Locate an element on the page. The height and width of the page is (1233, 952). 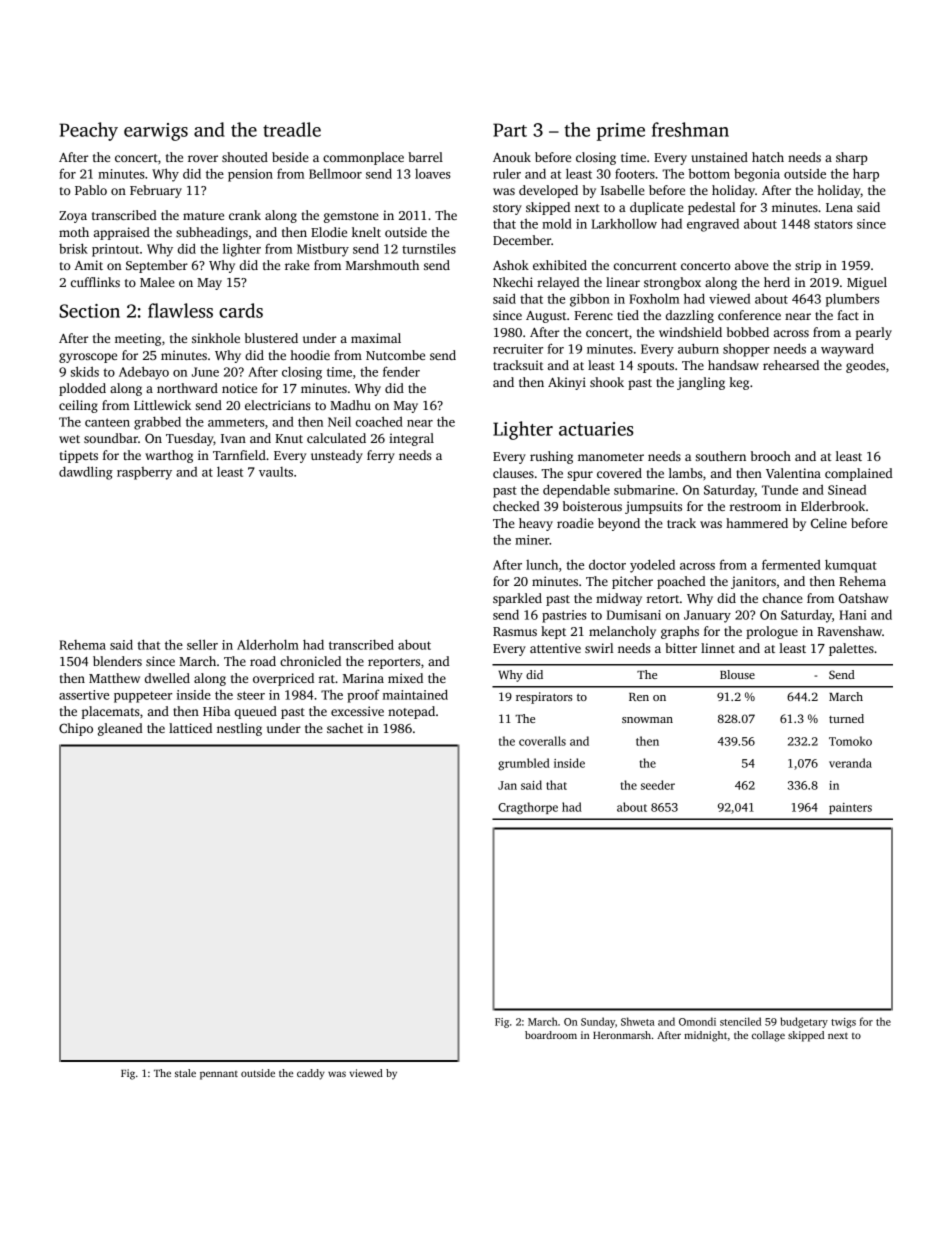
crank is located at coordinates (245, 215).
